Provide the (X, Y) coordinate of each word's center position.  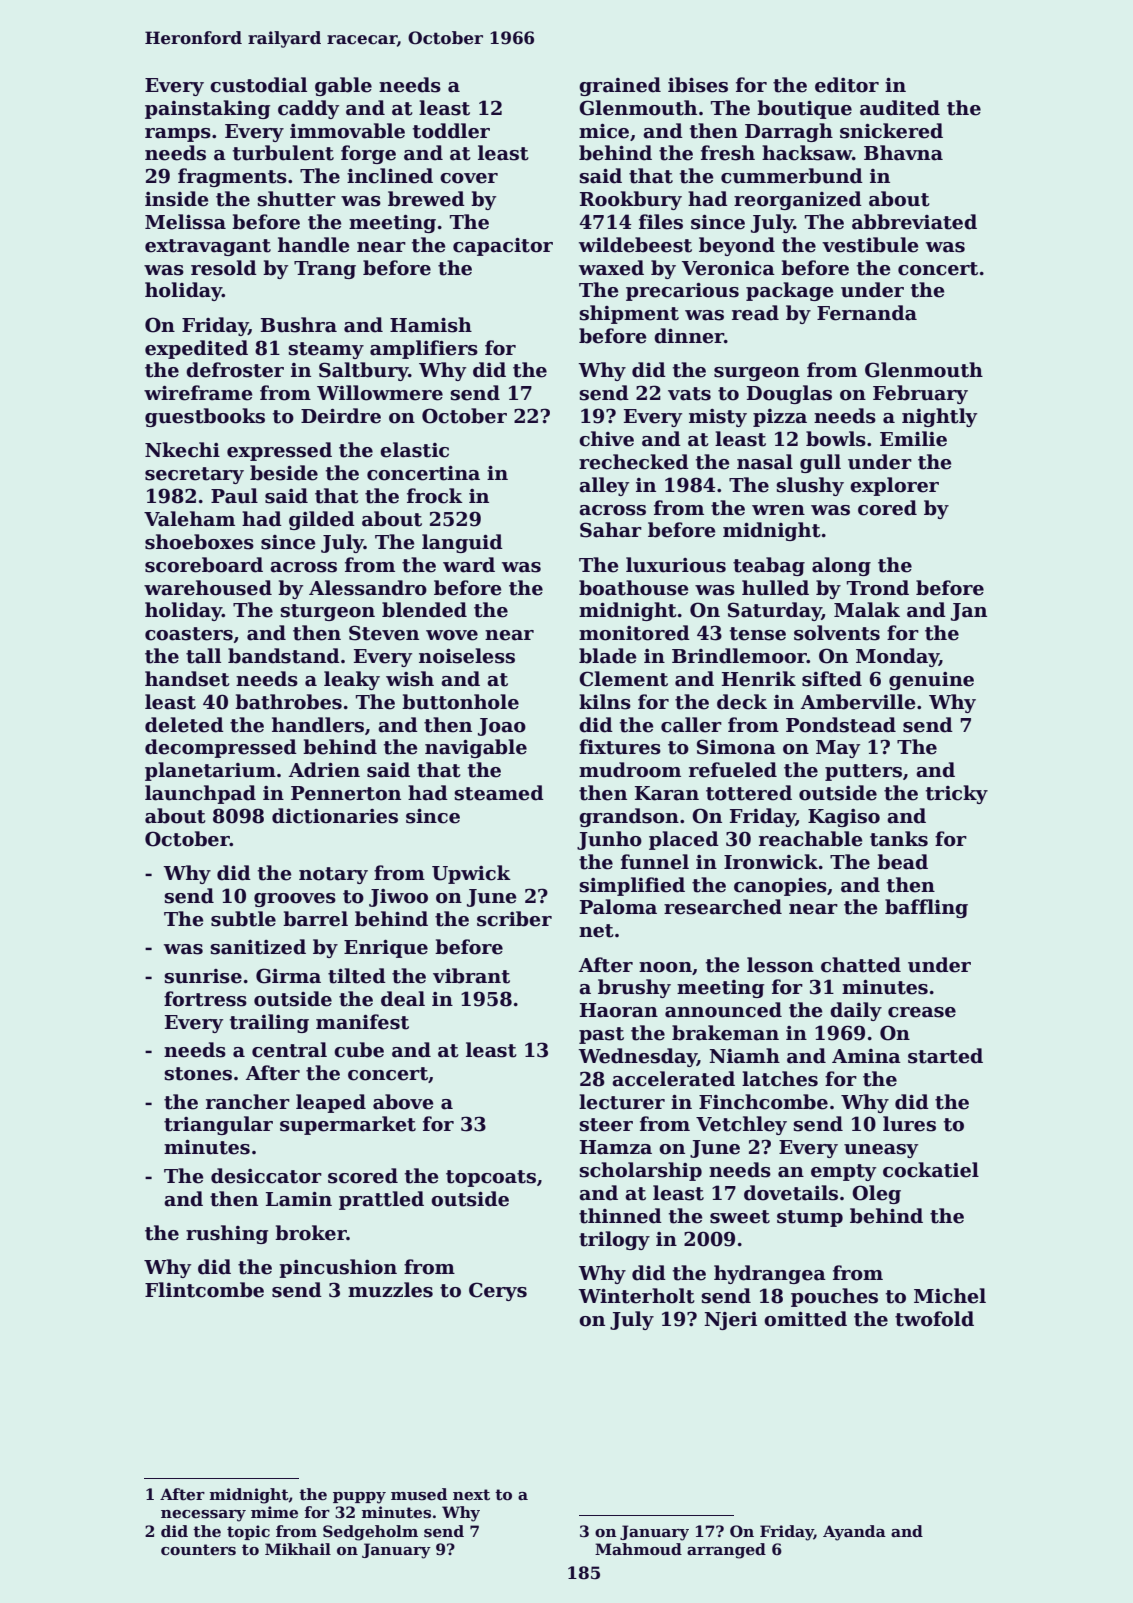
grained (620, 86)
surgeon (757, 374)
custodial (258, 85)
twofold (934, 1319)
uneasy (881, 1151)
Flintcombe (204, 1290)
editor (847, 85)
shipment (629, 314)
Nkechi (182, 450)
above (403, 1102)
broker (311, 1233)
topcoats (491, 1178)
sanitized (258, 947)
